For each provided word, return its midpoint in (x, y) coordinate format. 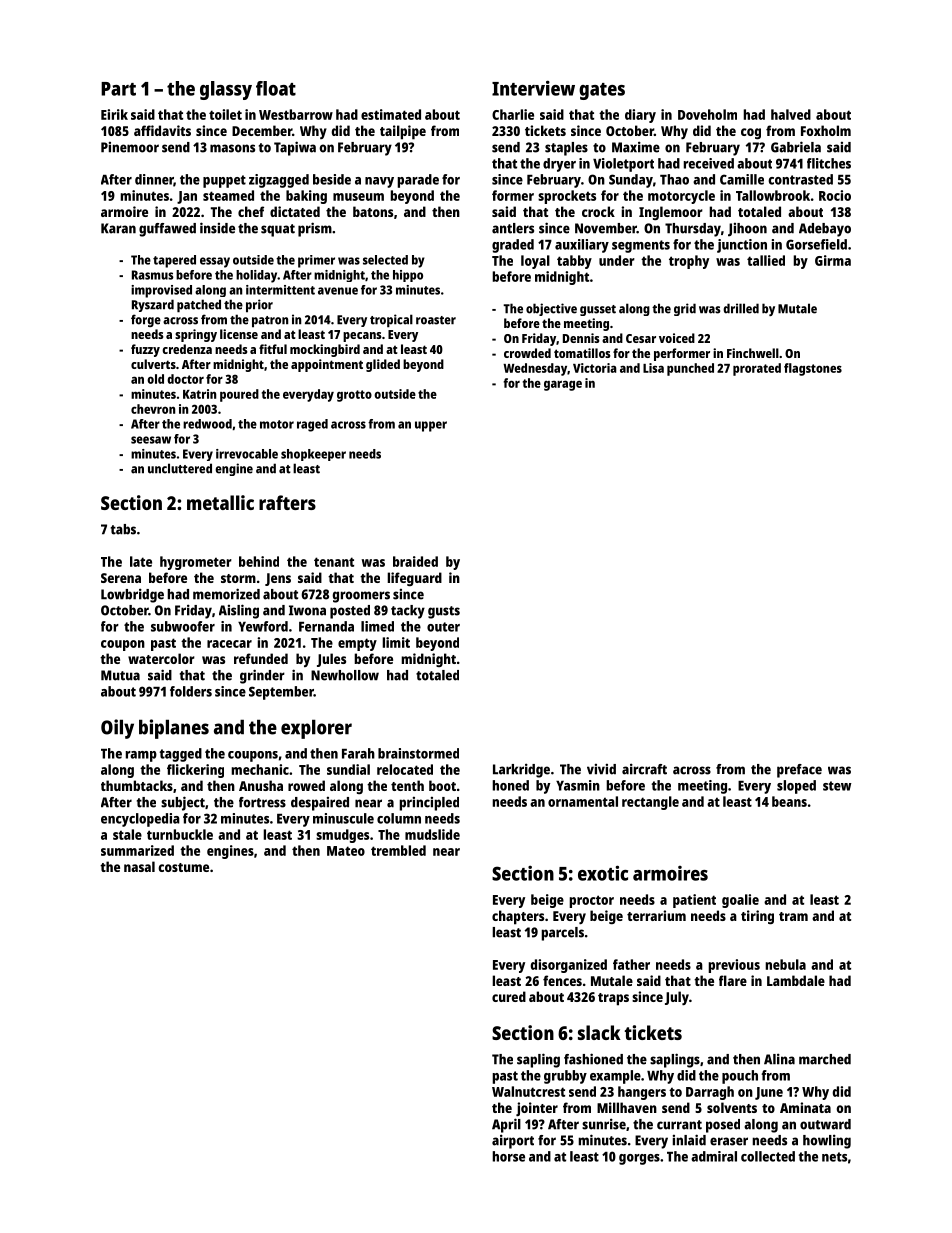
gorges (639, 1159)
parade (418, 181)
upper (431, 426)
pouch (740, 1077)
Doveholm (707, 114)
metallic (220, 502)
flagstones (813, 369)
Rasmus (153, 275)
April (506, 1125)
